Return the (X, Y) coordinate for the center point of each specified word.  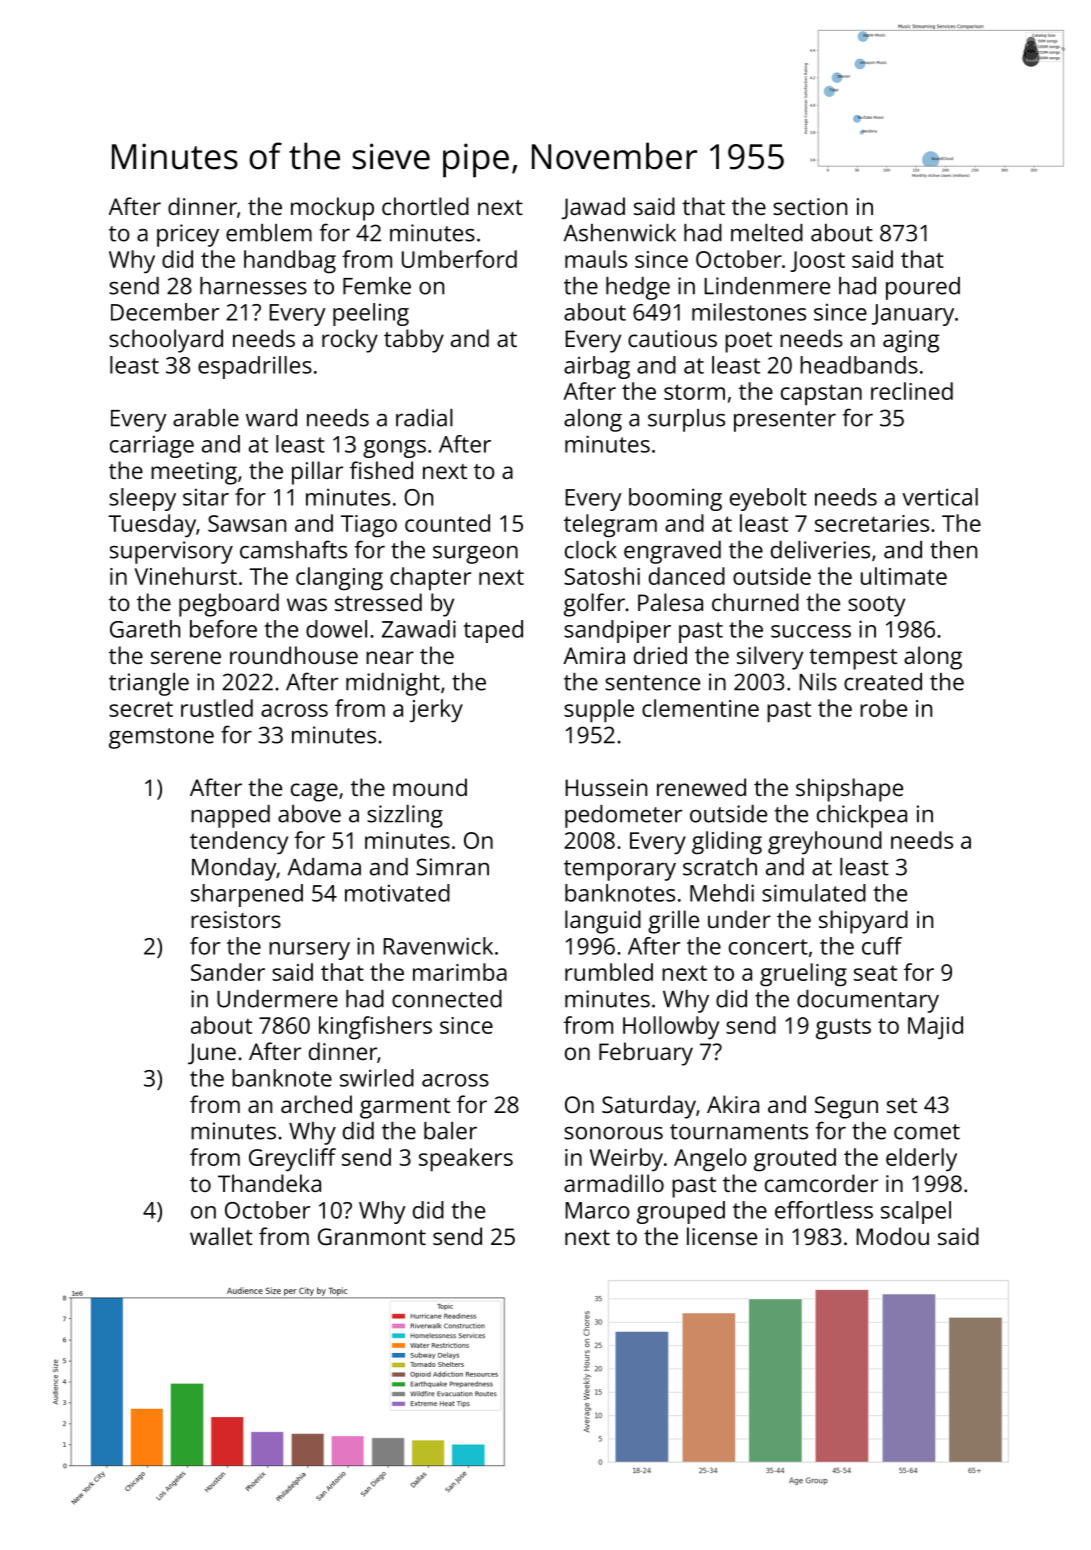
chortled (425, 206)
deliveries (820, 550)
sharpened (247, 895)
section (810, 206)
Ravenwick (438, 946)
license (722, 1236)
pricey (188, 235)
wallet (221, 1236)
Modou (892, 1236)
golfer (594, 605)
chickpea (862, 816)
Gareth (145, 629)
